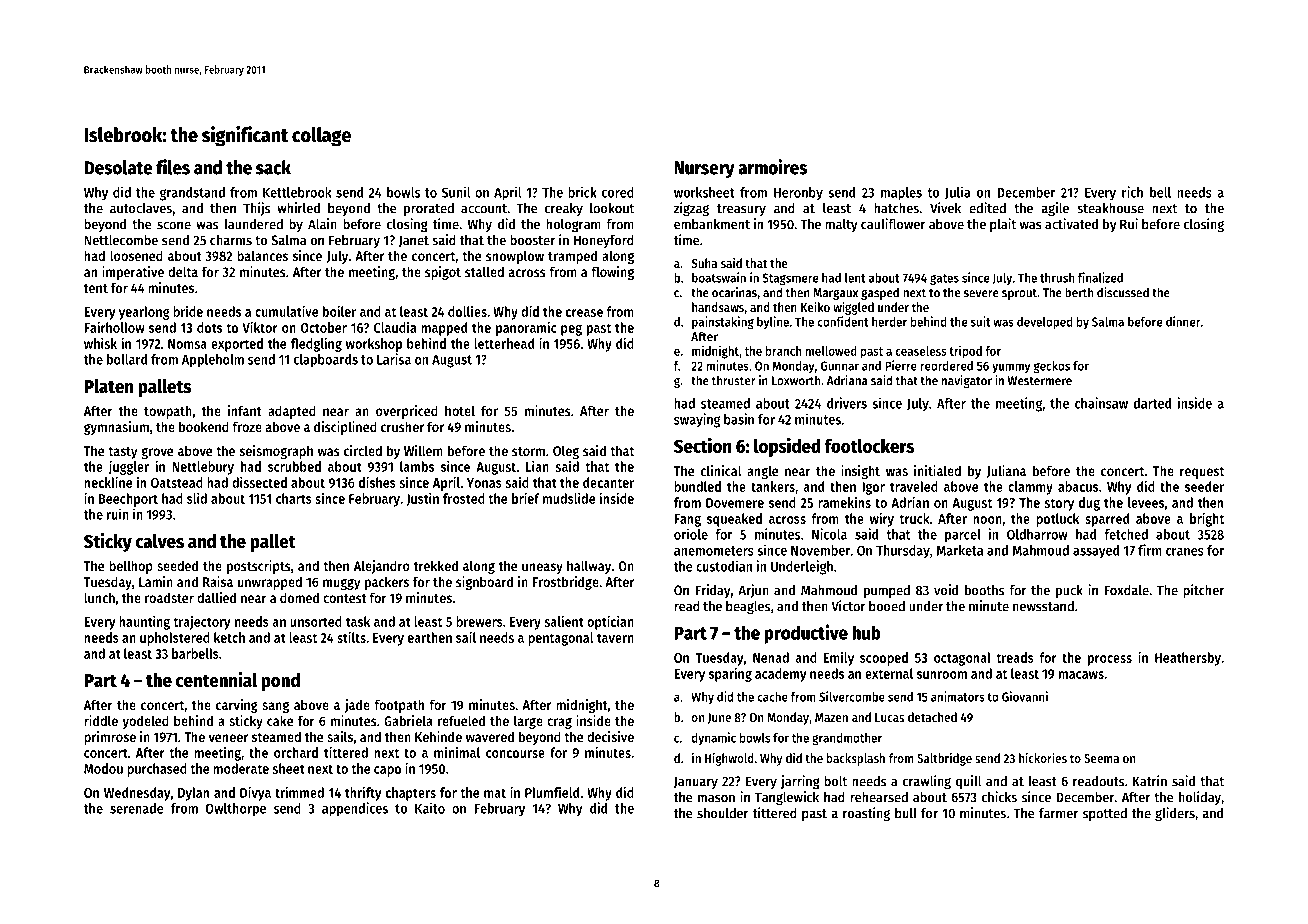 The image size is (1308, 924). I want to click on Appleholm, so click(213, 361).
